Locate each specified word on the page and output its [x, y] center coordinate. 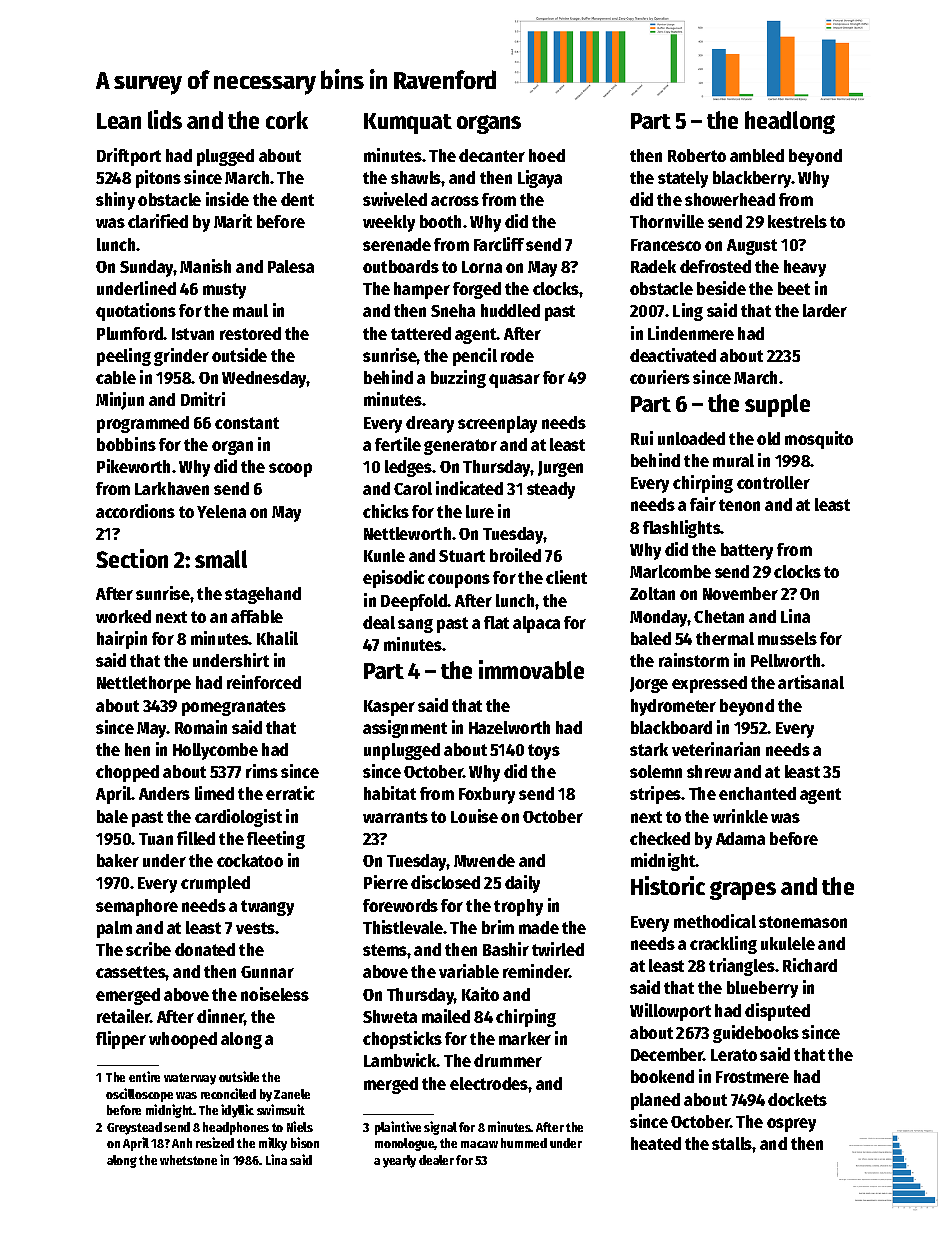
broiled [515, 555]
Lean [119, 121]
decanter [492, 155]
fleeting [276, 840]
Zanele [292, 1094]
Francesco [666, 245]
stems [385, 950]
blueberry [762, 989]
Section [132, 558]
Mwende [484, 860]
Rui [642, 438]
